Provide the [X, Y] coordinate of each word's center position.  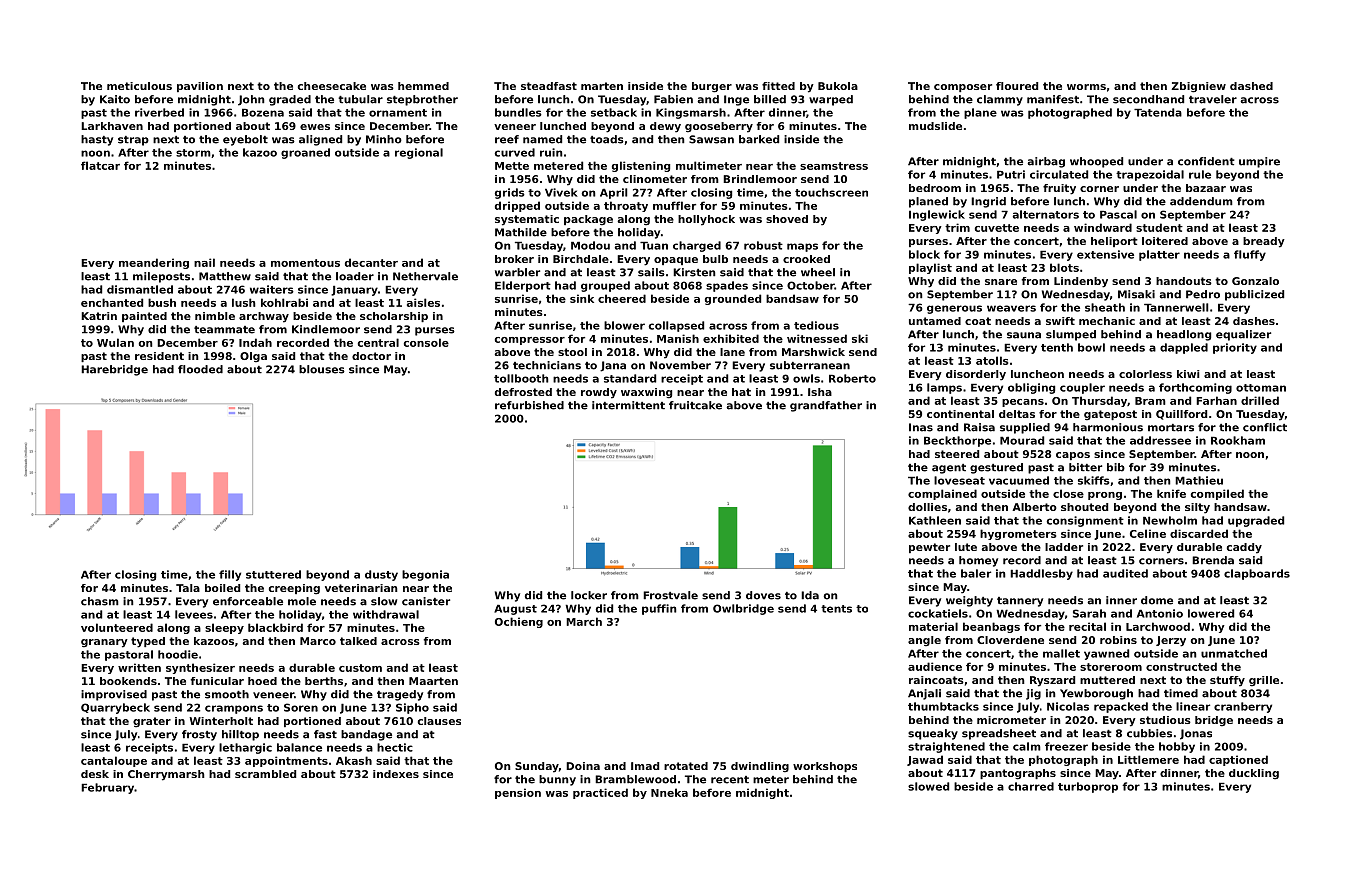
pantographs [1018, 774]
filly [230, 575]
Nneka [669, 792]
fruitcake [695, 405]
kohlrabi [284, 302]
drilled [1260, 400]
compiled [1217, 494]
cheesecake [332, 86]
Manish [678, 338]
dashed [1251, 86]
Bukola [838, 86]
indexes [396, 774]
